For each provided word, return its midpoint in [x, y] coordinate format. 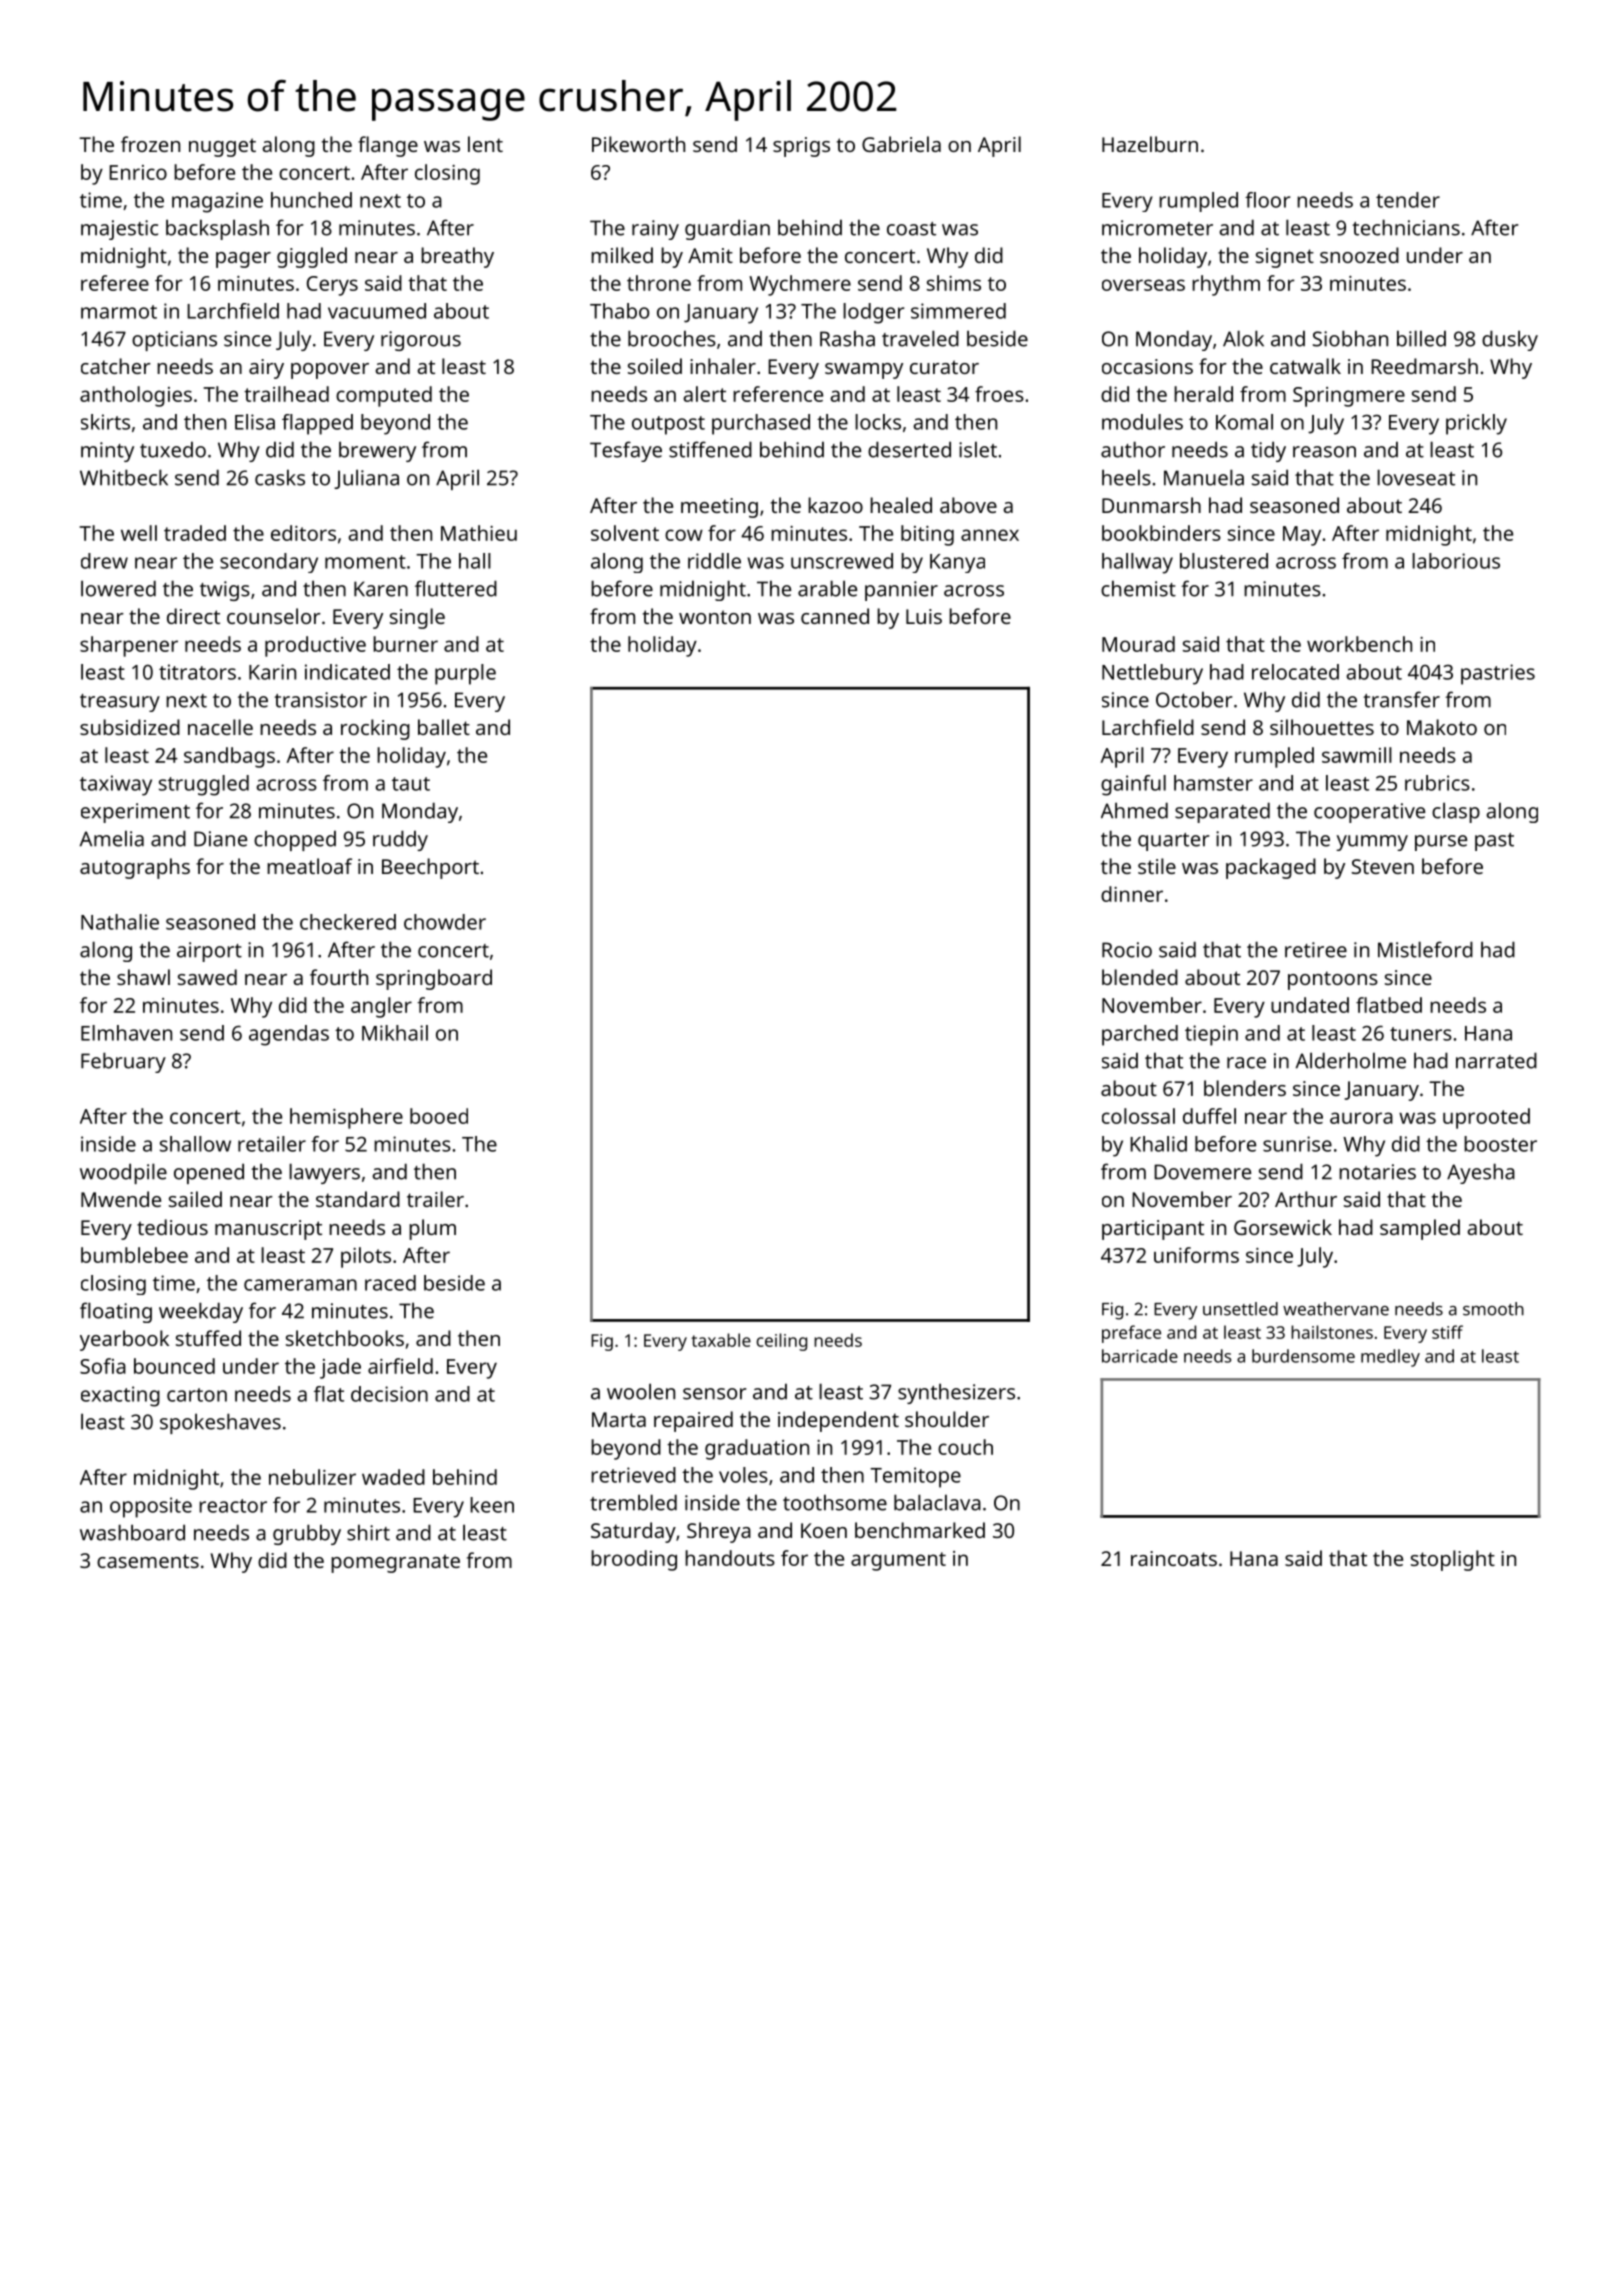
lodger [873, 313]
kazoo [835, 505]
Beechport [430, 868]
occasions [1147, 366]
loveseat [1416, 477]
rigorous [421, 341]
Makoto [1442, 727]
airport [209, 952]
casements [148, 1561]
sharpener [129, 646]
